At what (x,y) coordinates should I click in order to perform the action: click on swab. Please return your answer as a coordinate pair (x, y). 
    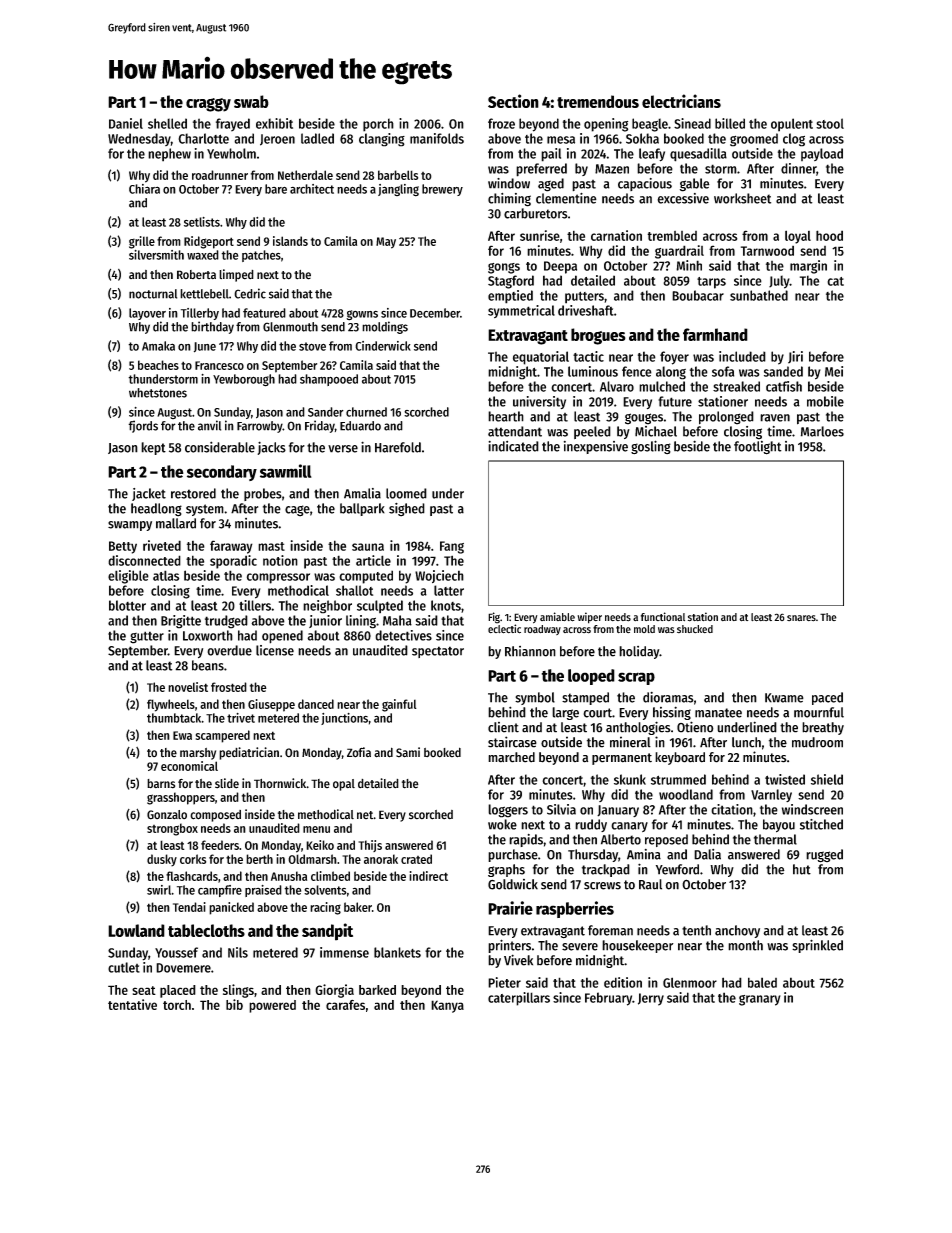
    Looking at the image, I should click on (251, 101).
